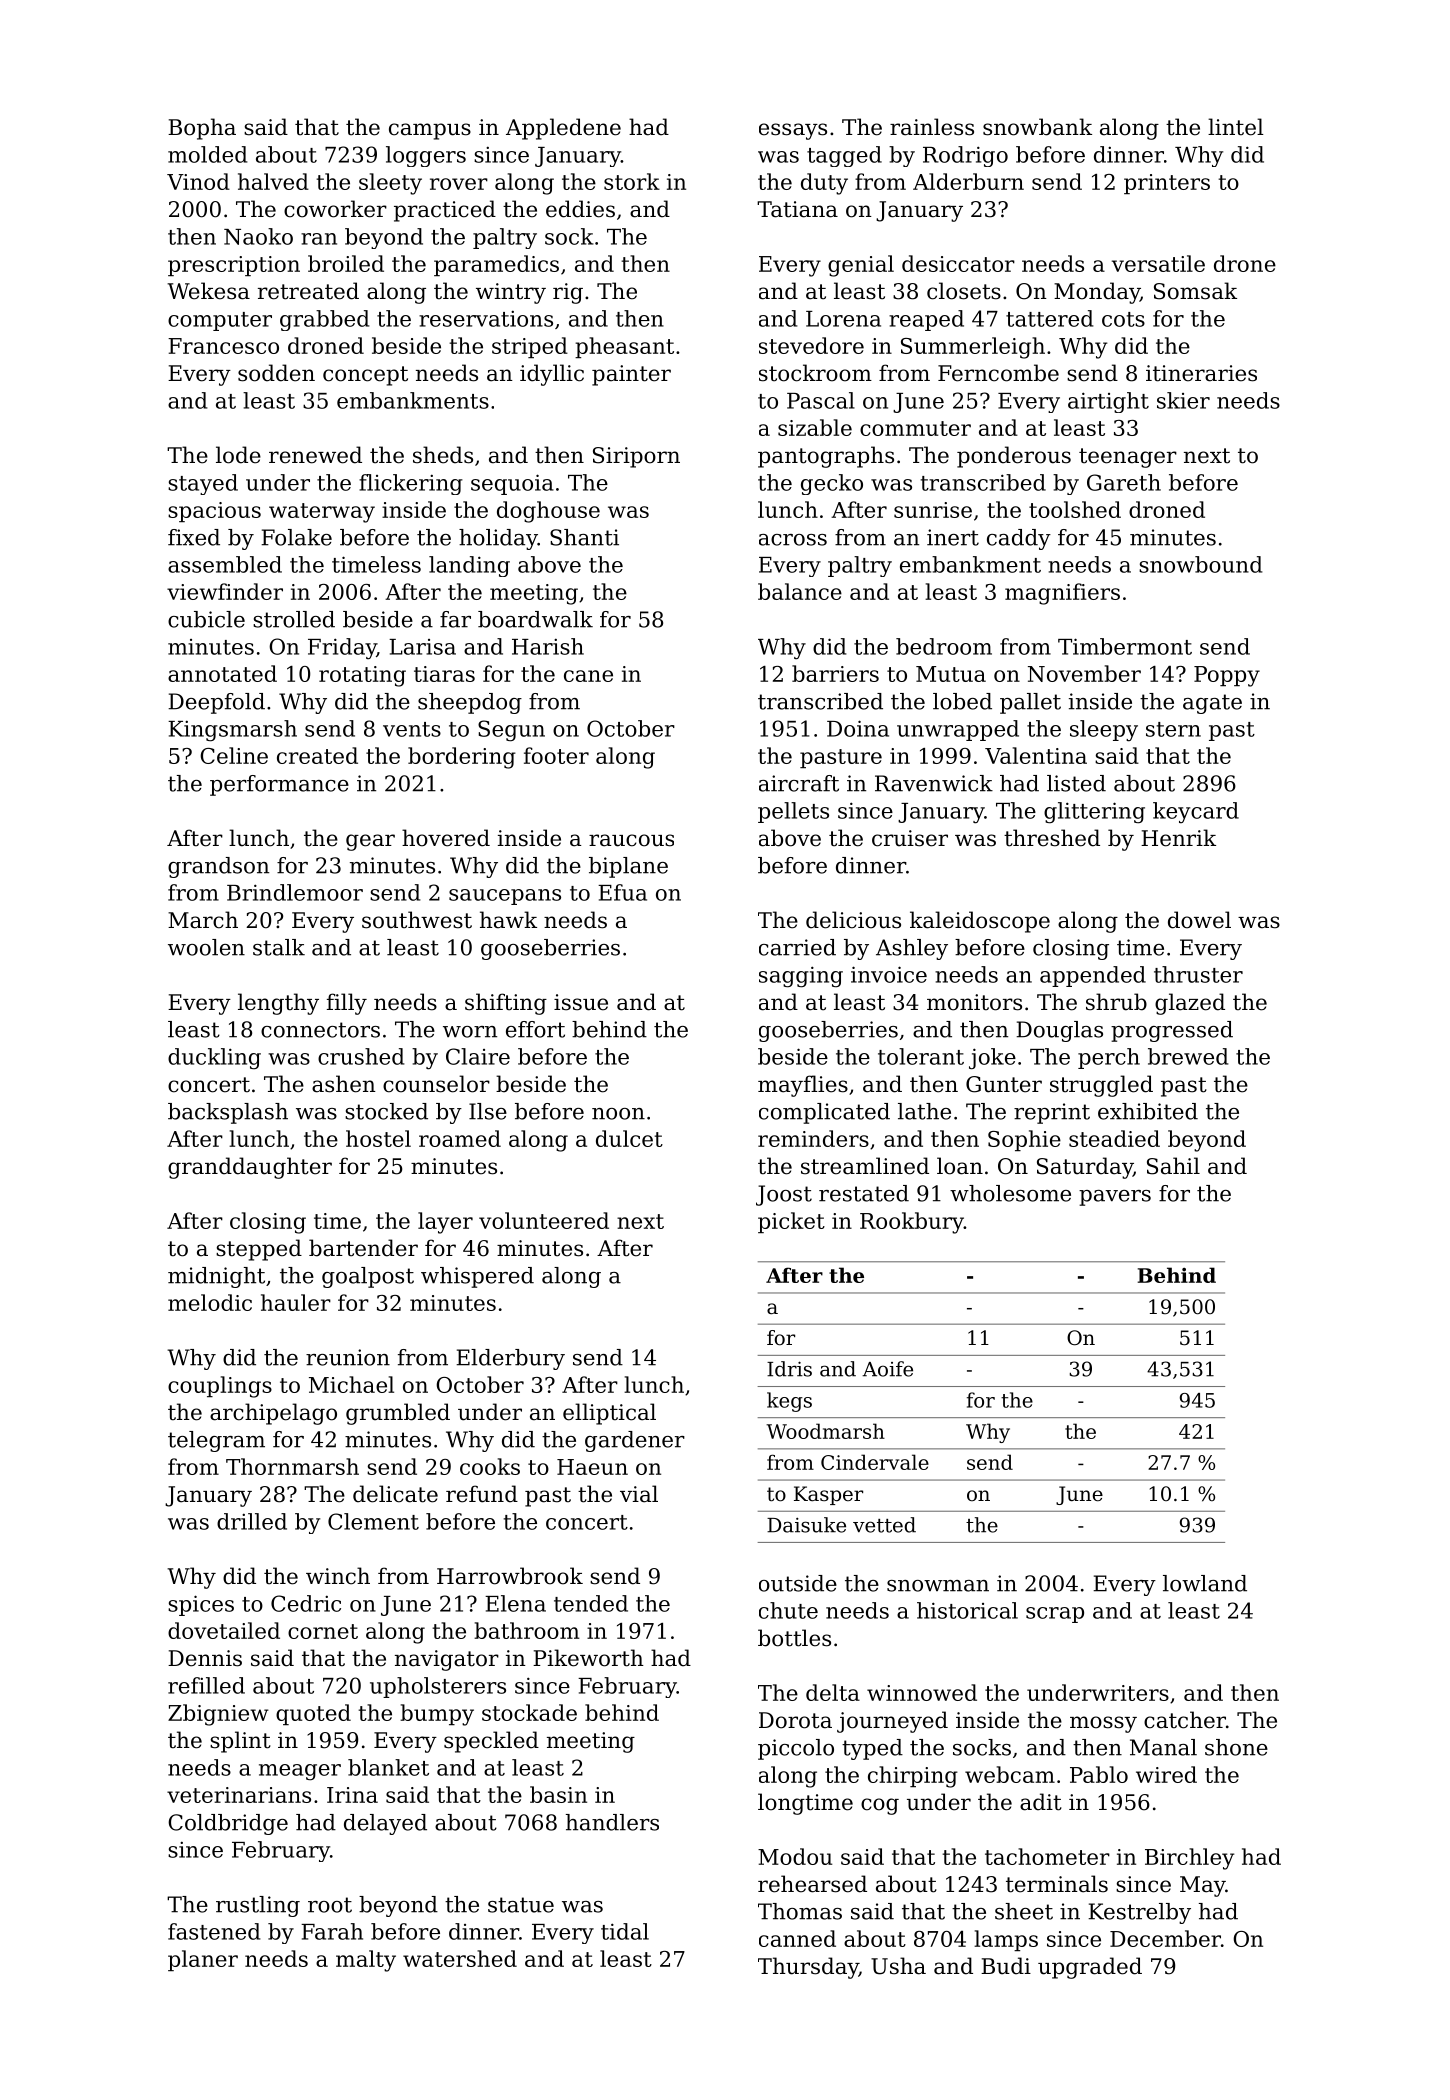 This page has width=1450, height=2100. Describe the element at coordinates (252, 1521) in the page. I see `drilled` at that location.
